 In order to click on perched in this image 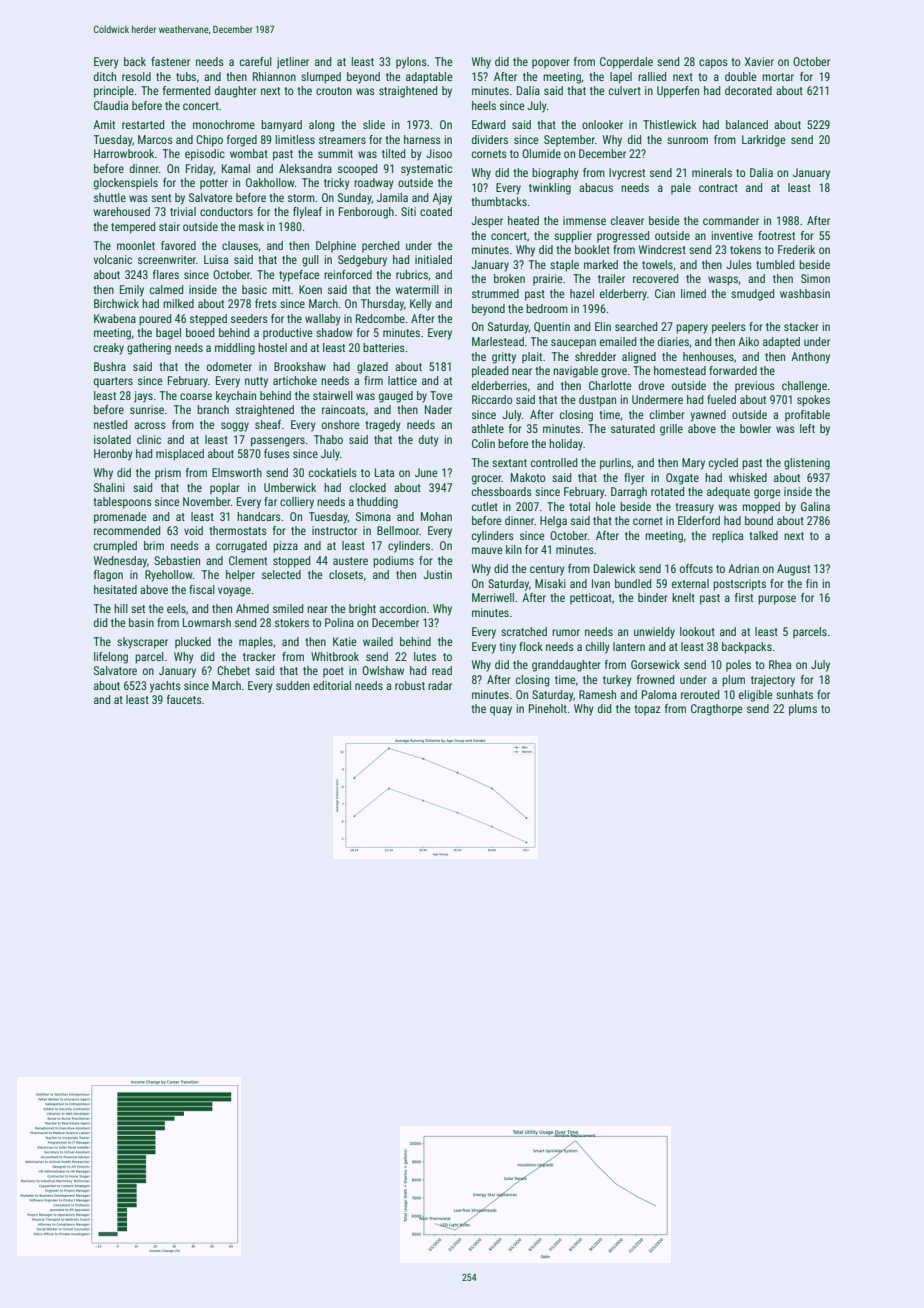, I will do `click(380, 247)`.
